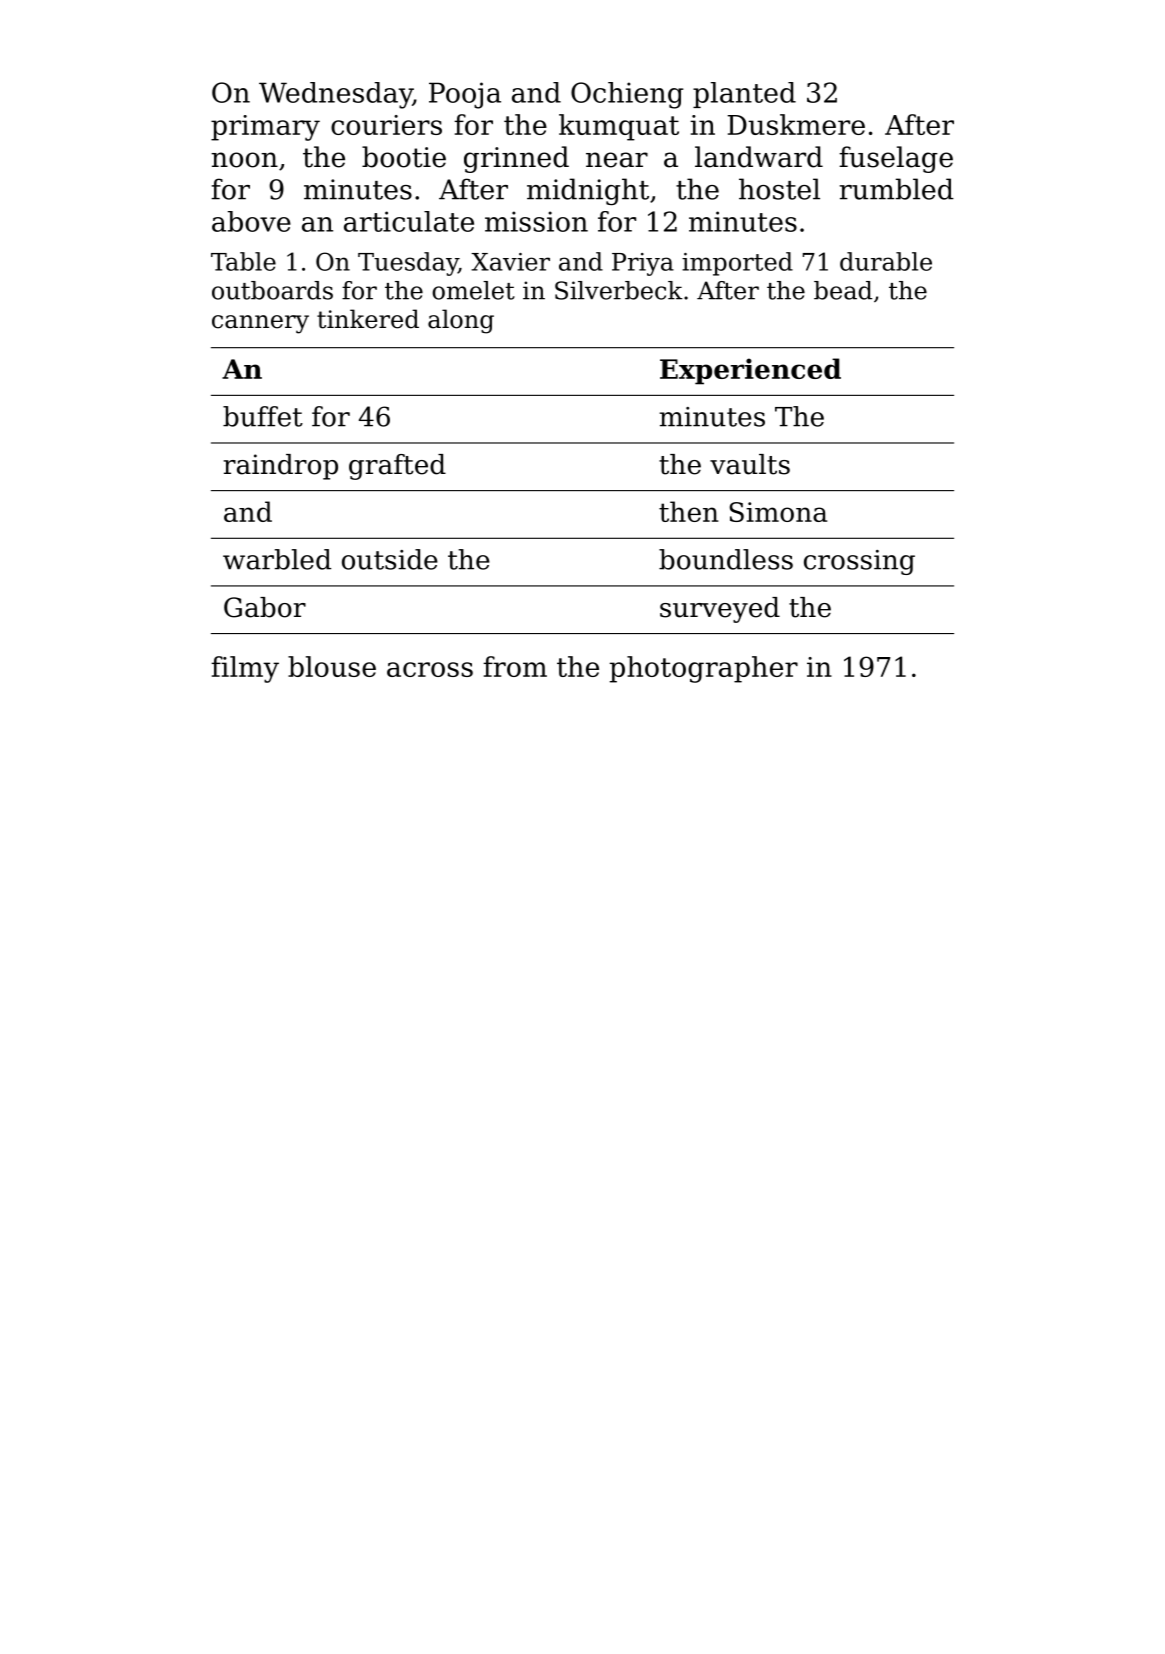 This image has height=1654, width=1165. I want to click on from, so click(515, 666).
